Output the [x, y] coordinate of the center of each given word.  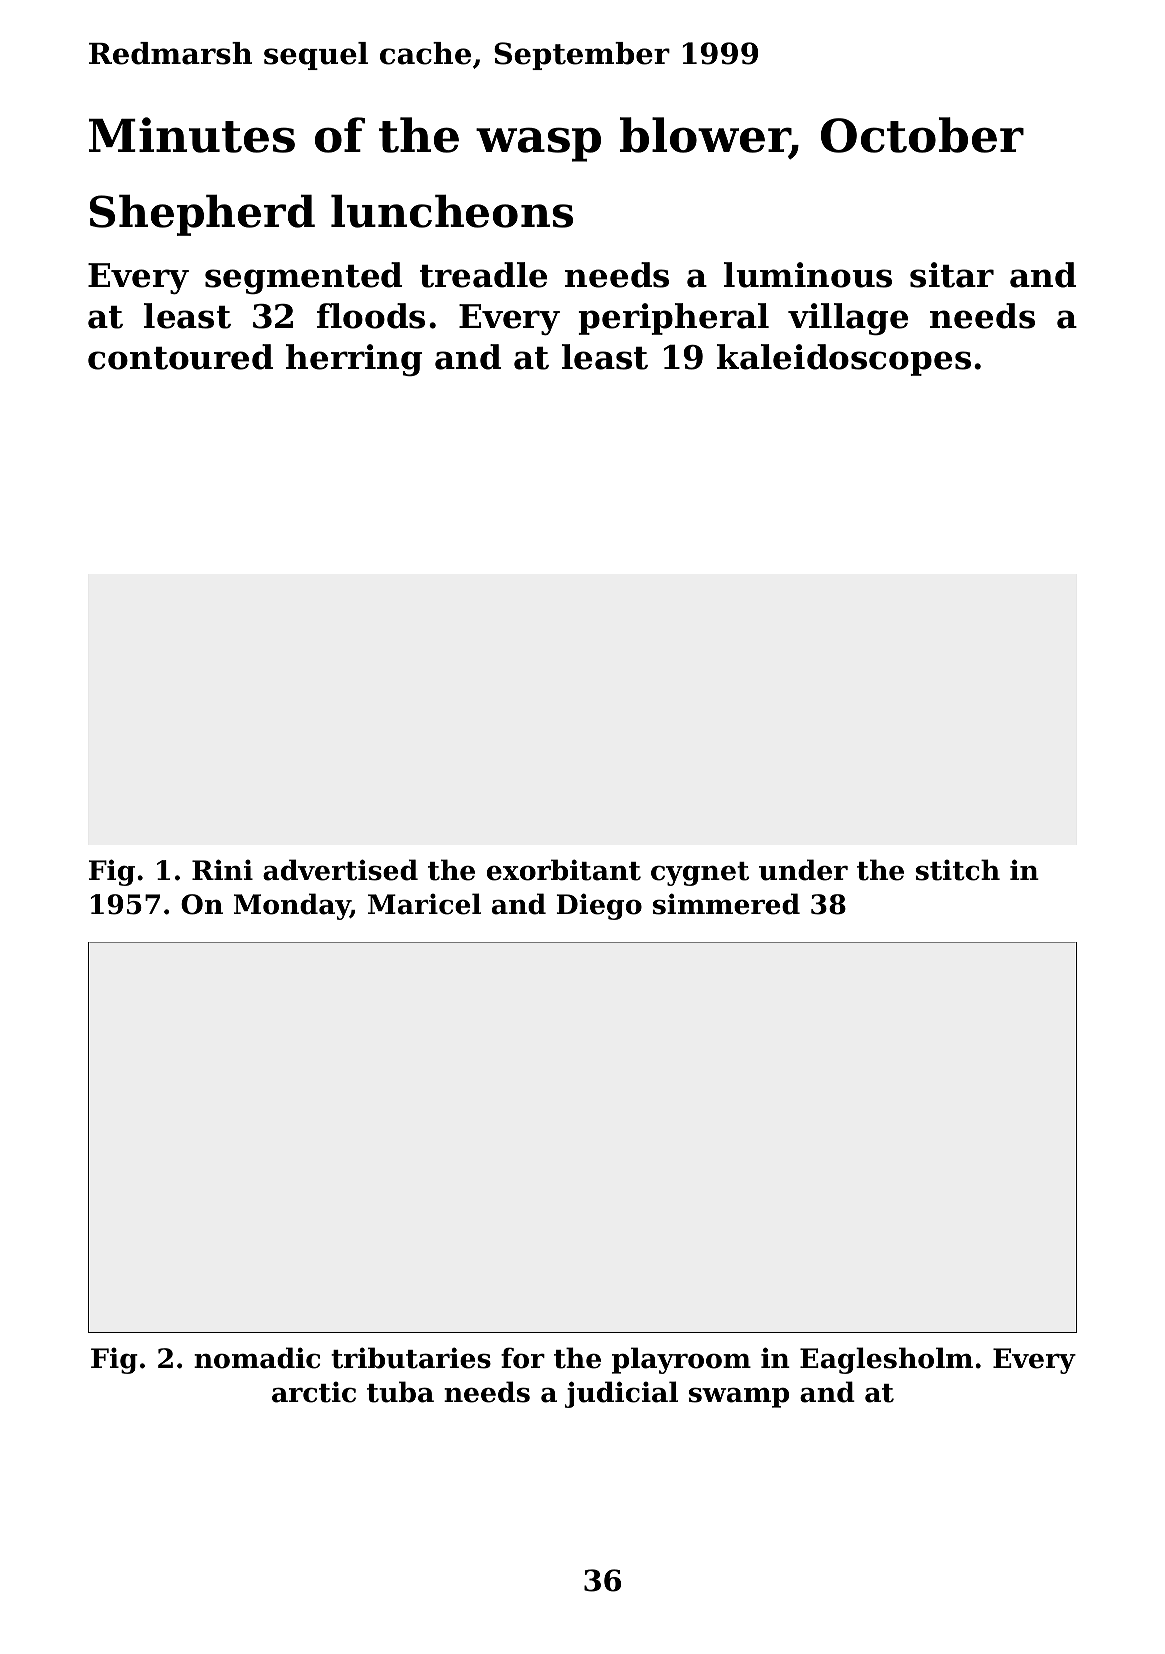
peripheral [673, 319]
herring [354, 360]
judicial [621, 1394]
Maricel [424, 904]
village [848, 319]
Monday [292, 906]
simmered [726, 904]
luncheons [452, 211]
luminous [808, 275]
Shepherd [202, 215]
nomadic [257, 1358]
